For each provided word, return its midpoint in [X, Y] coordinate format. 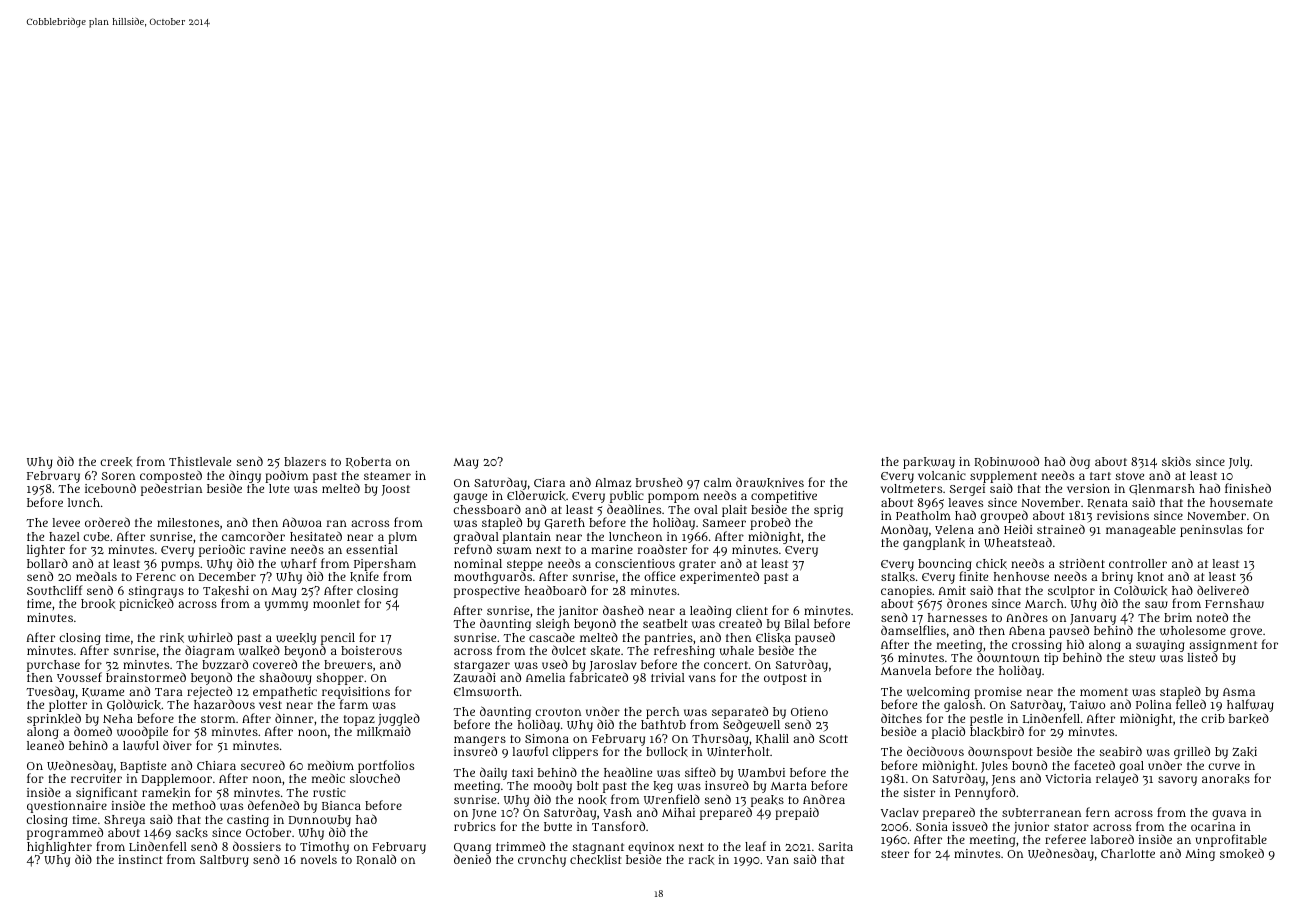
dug [1080, 462]
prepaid [797, 813]
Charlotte [1128, 853]
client [752, 610]
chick [991, 564]
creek [116, 462]
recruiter [96, 778]
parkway [929, 463]
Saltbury [224, 861]
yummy [286, 606]
